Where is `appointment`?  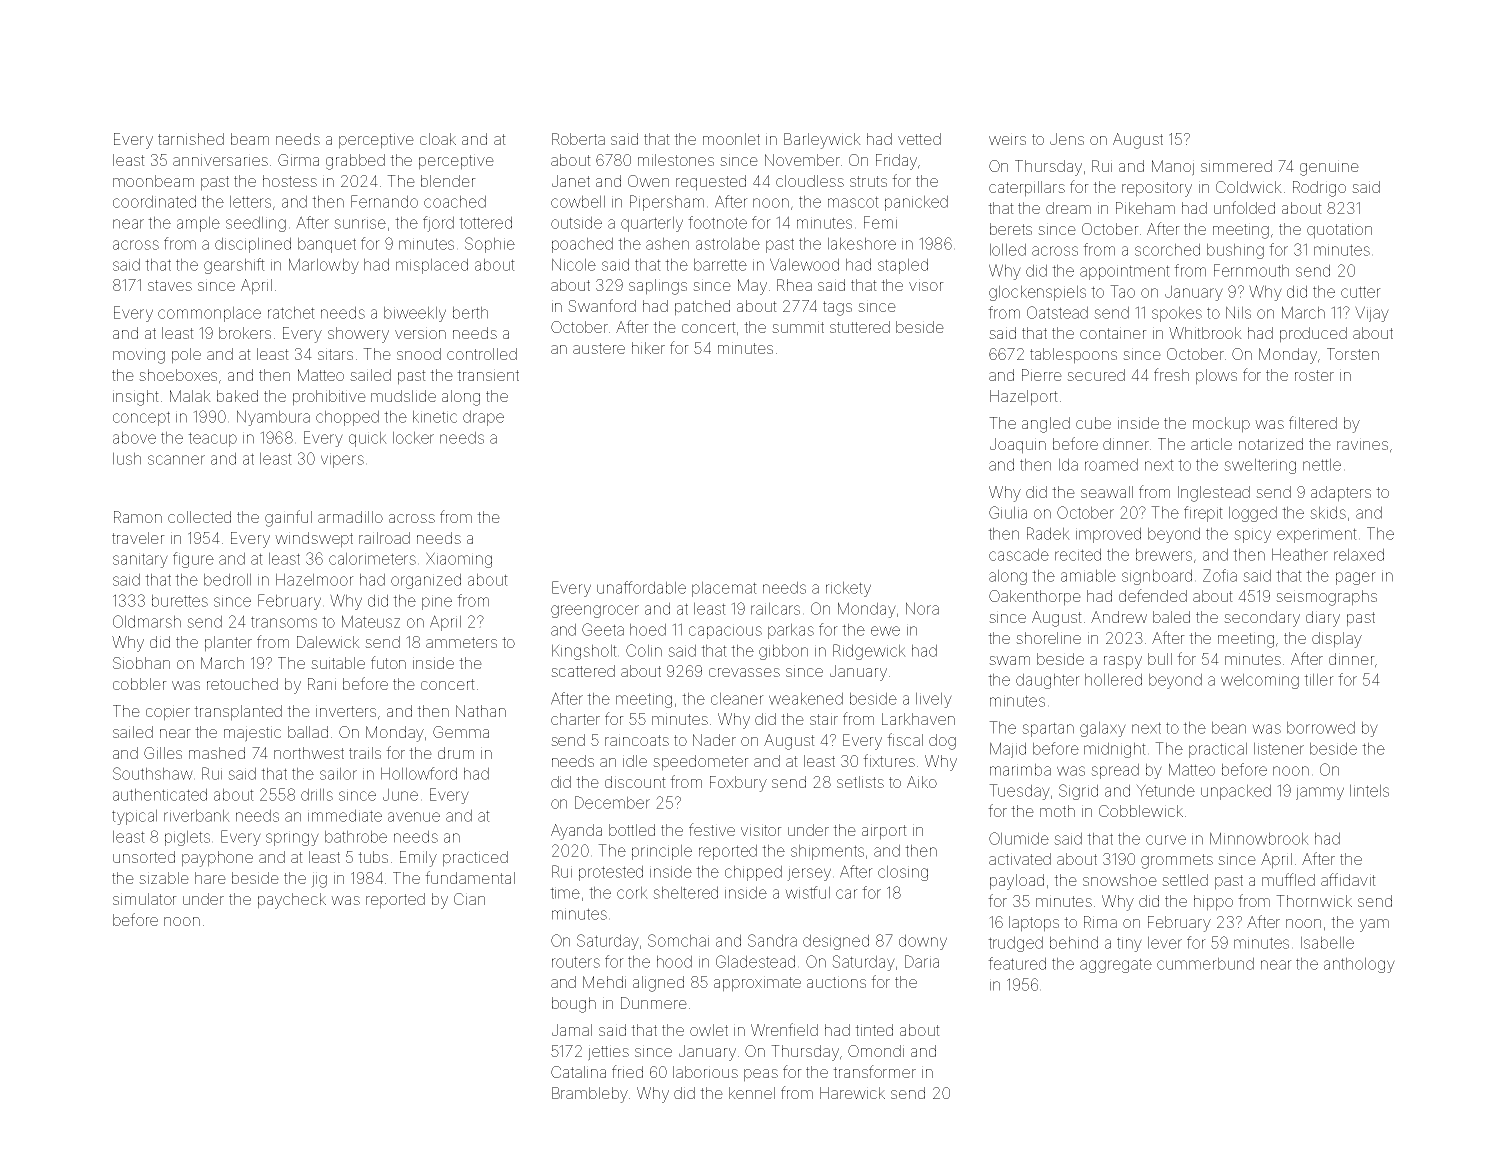
appointment is located at coordinates (1125, 272).
